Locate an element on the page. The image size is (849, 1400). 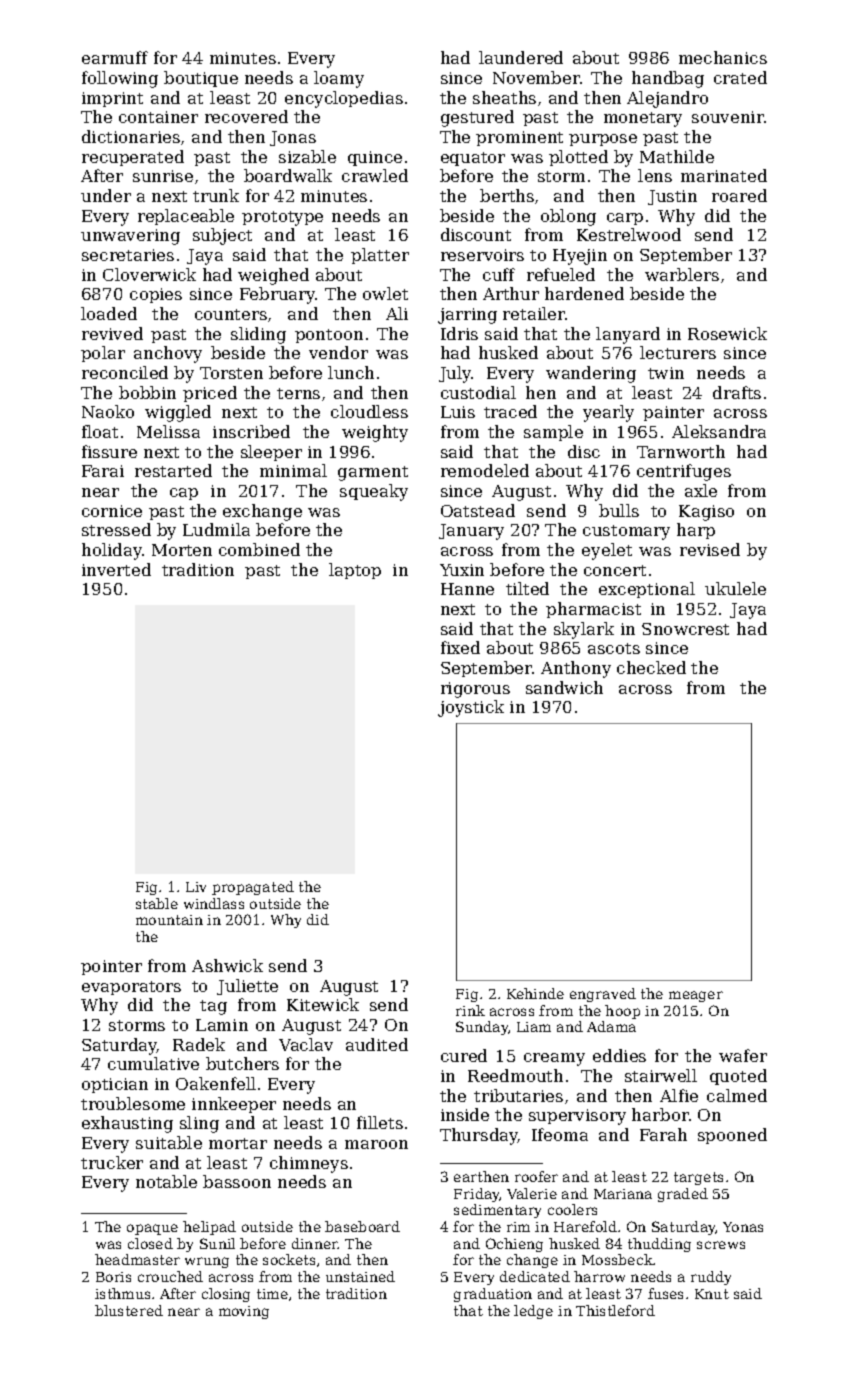
remodeled is located at coordinates (485, 470).
